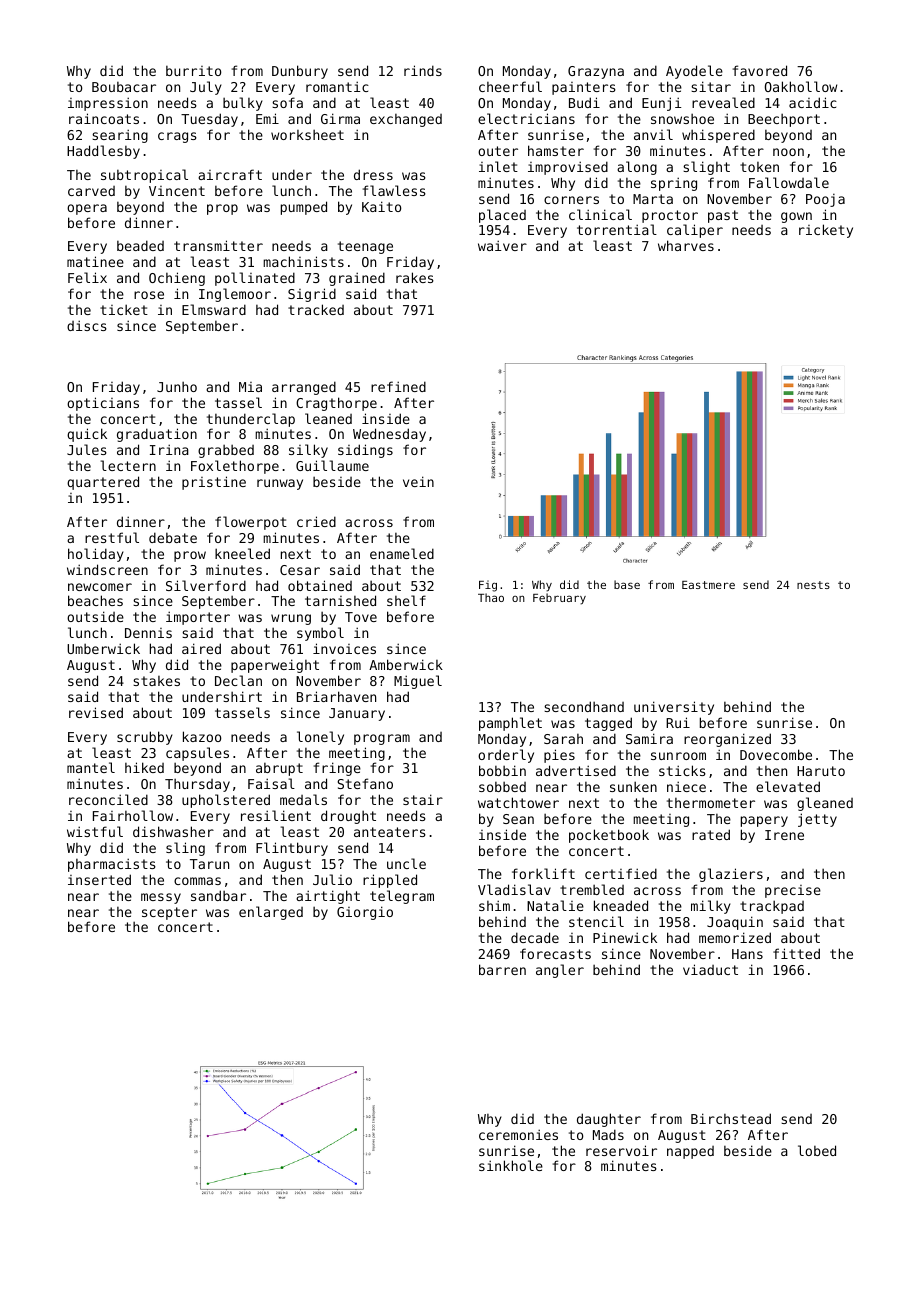 The width and height of the screenshot is (924, 1308). What do you see at coordinates (502, 216) in the screenshot?
I see `placed` at bounding box center [502, 216].
